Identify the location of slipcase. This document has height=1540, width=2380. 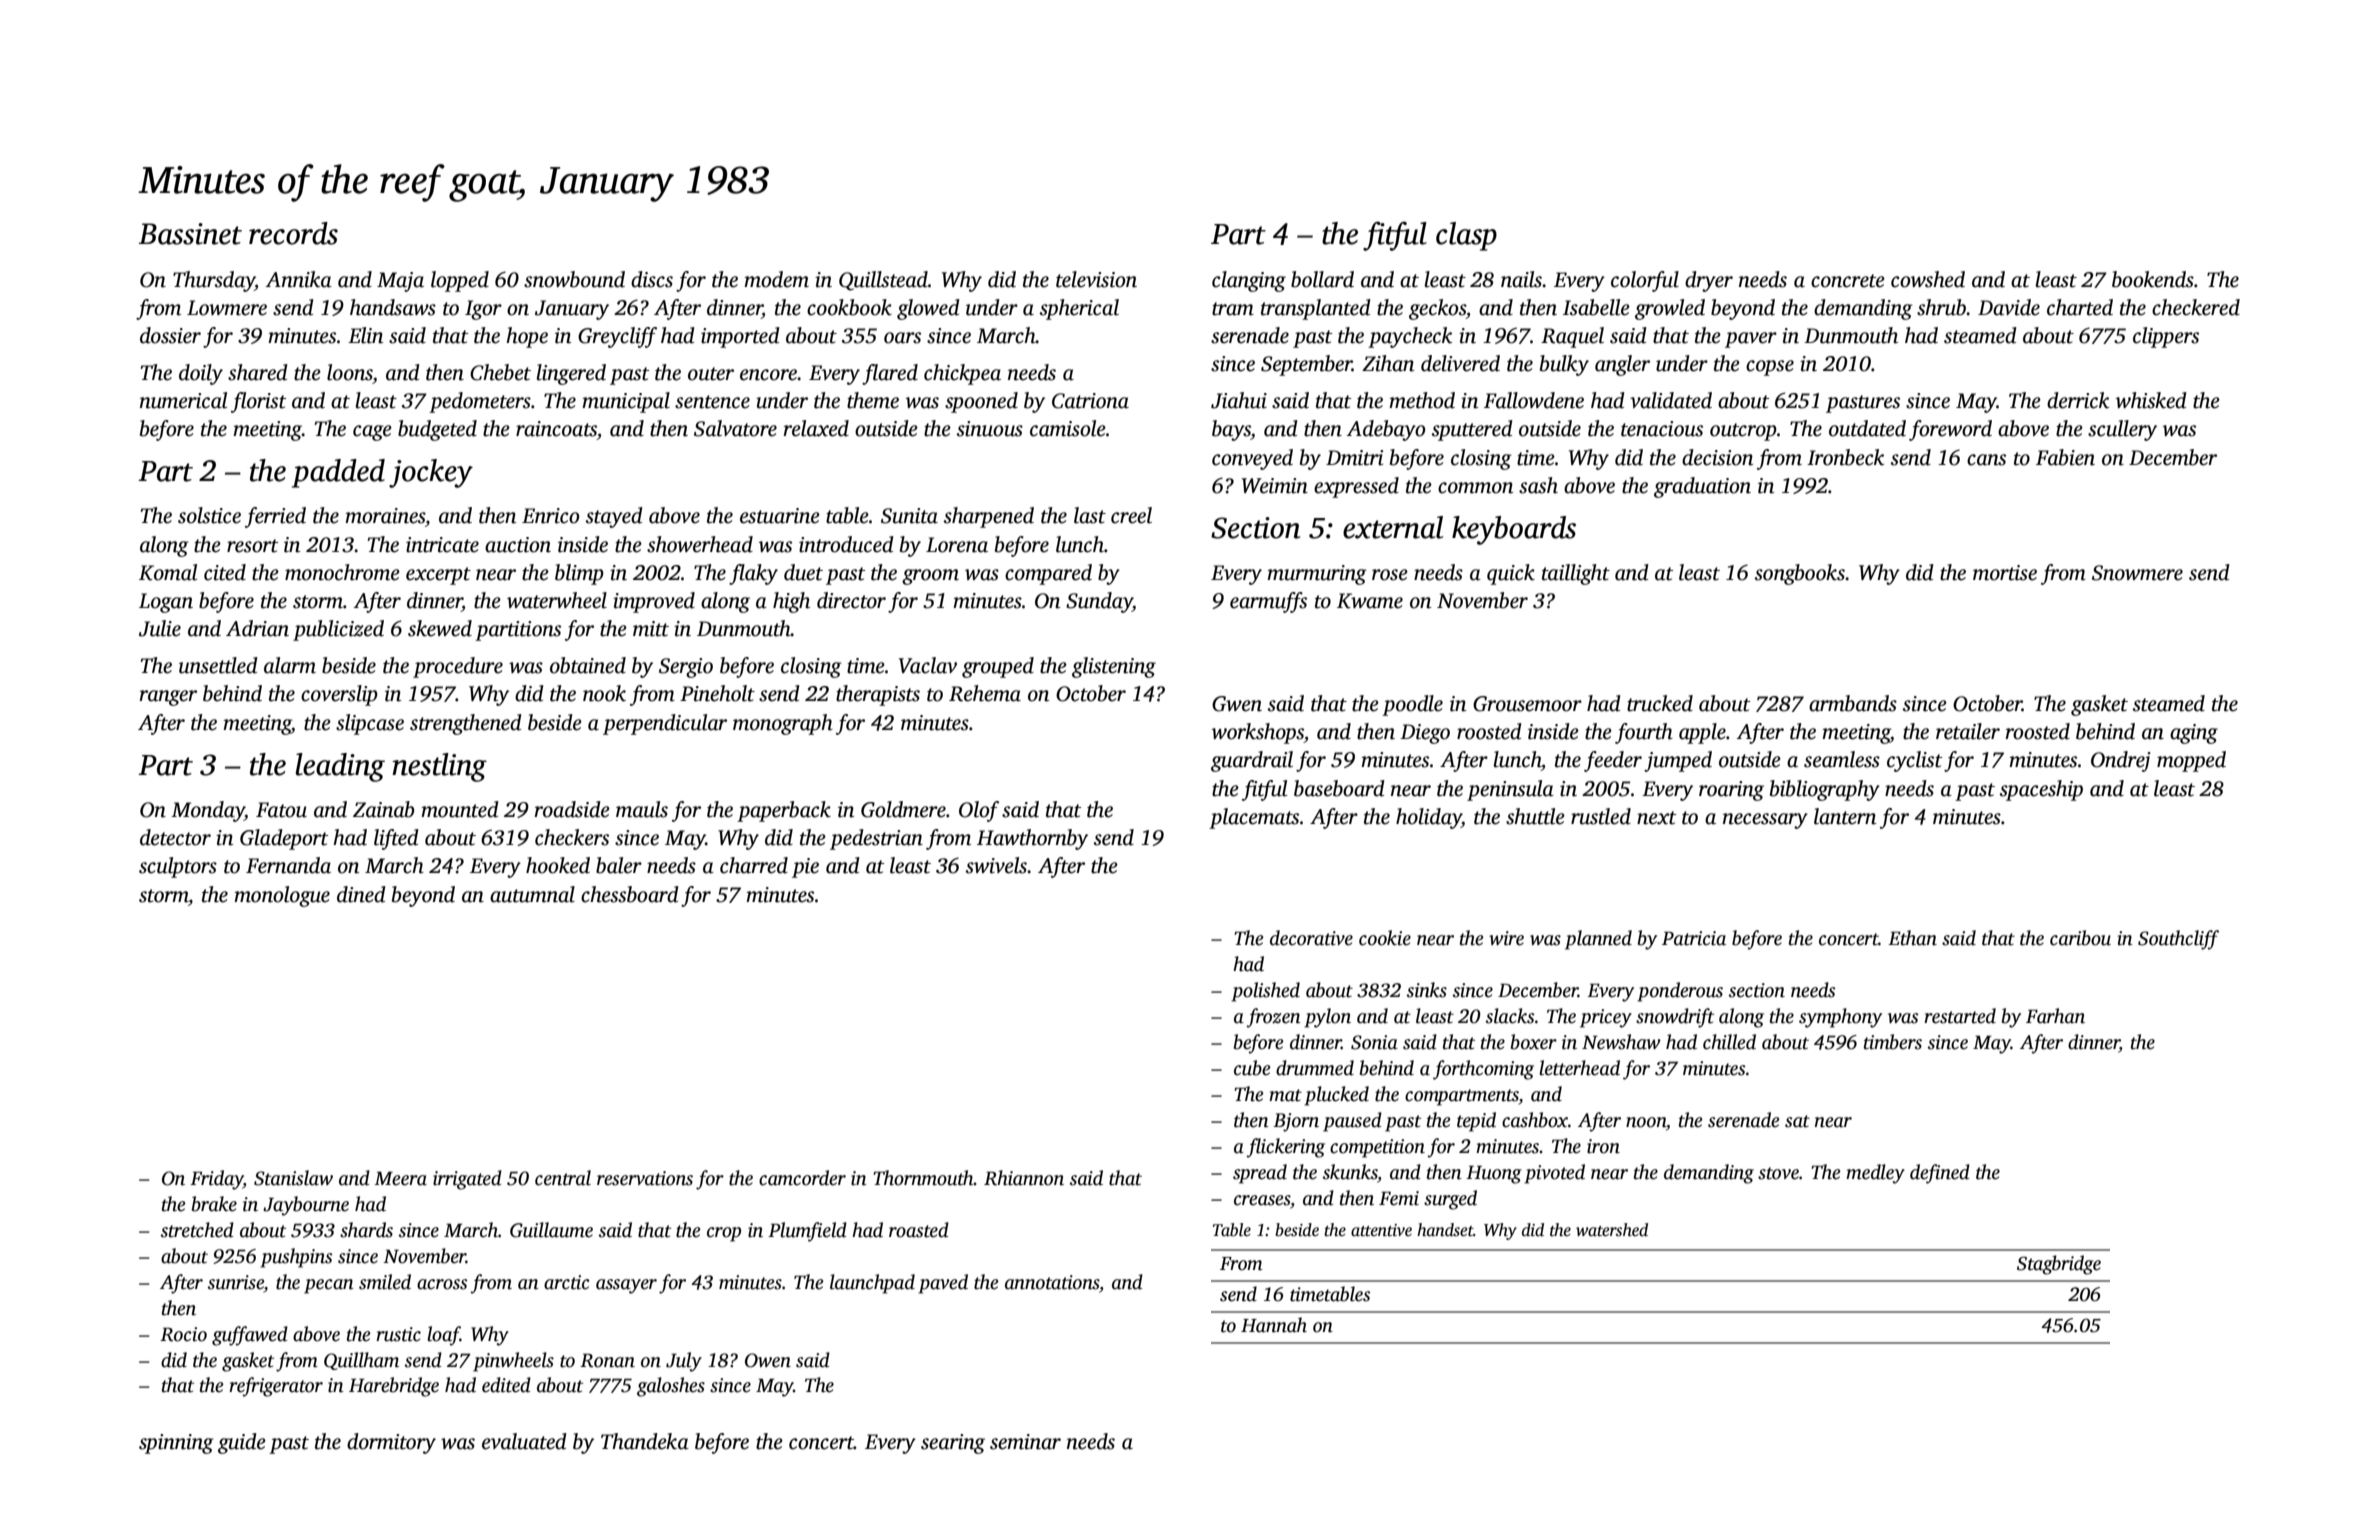
(370, 724).
